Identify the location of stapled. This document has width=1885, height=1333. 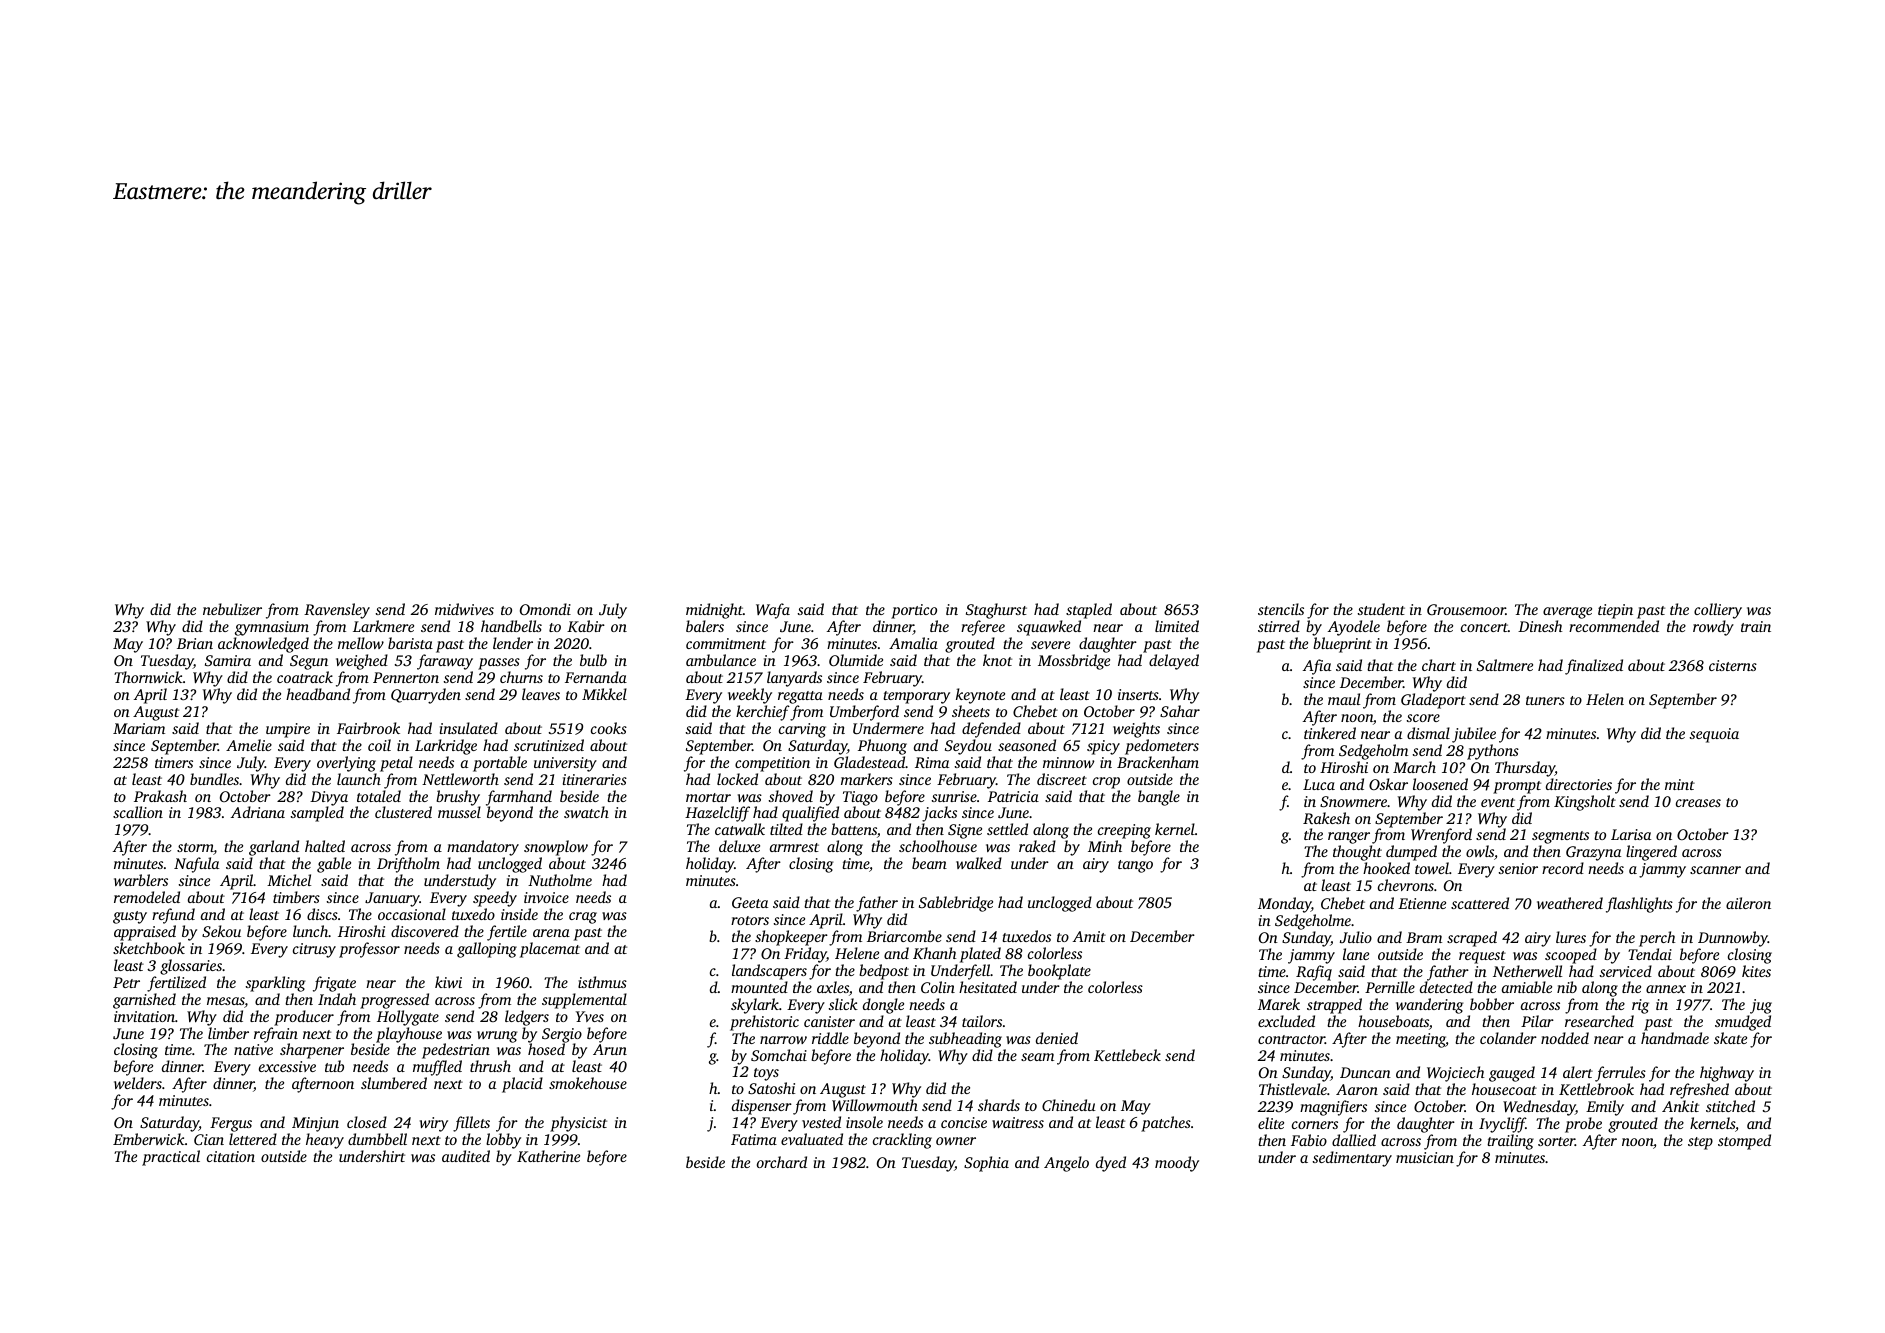
(1089, 611).
